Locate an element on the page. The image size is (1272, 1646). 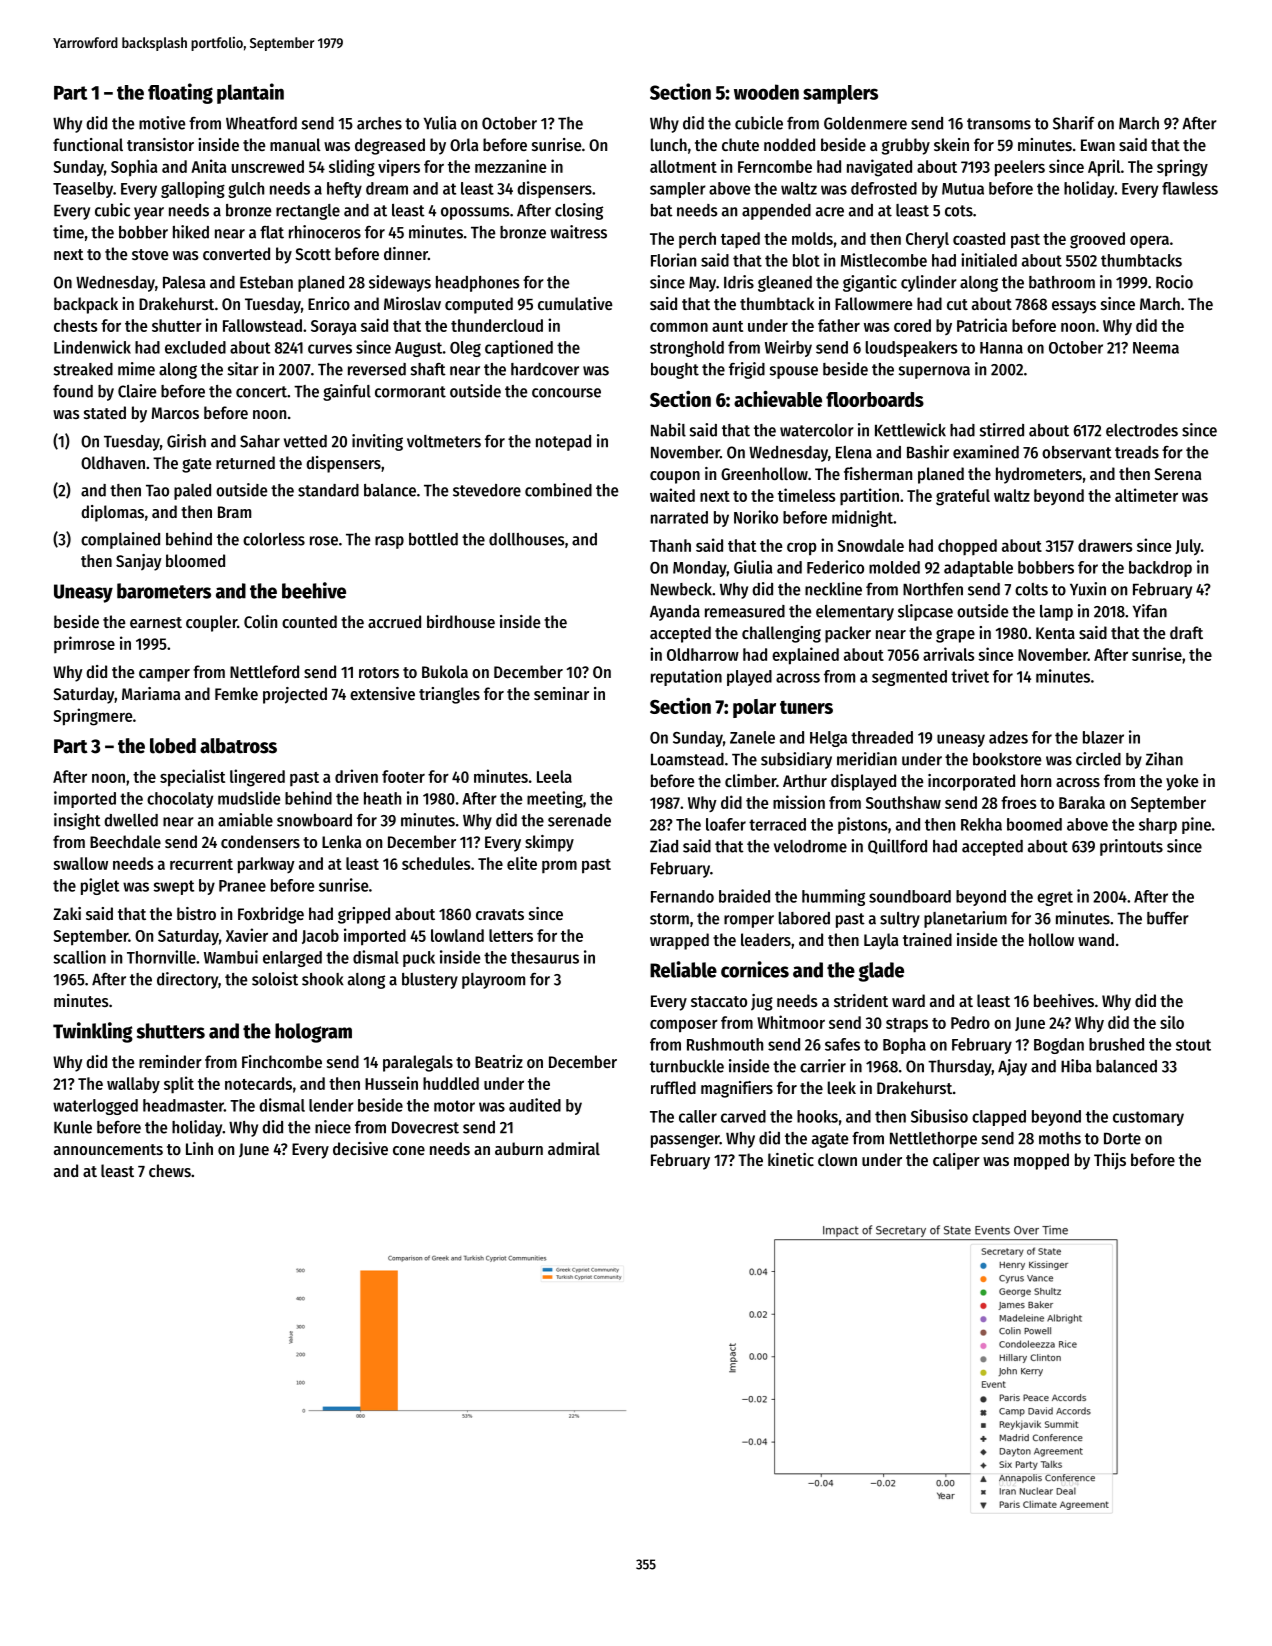
Weirby is located at coordinates (788, 348).
